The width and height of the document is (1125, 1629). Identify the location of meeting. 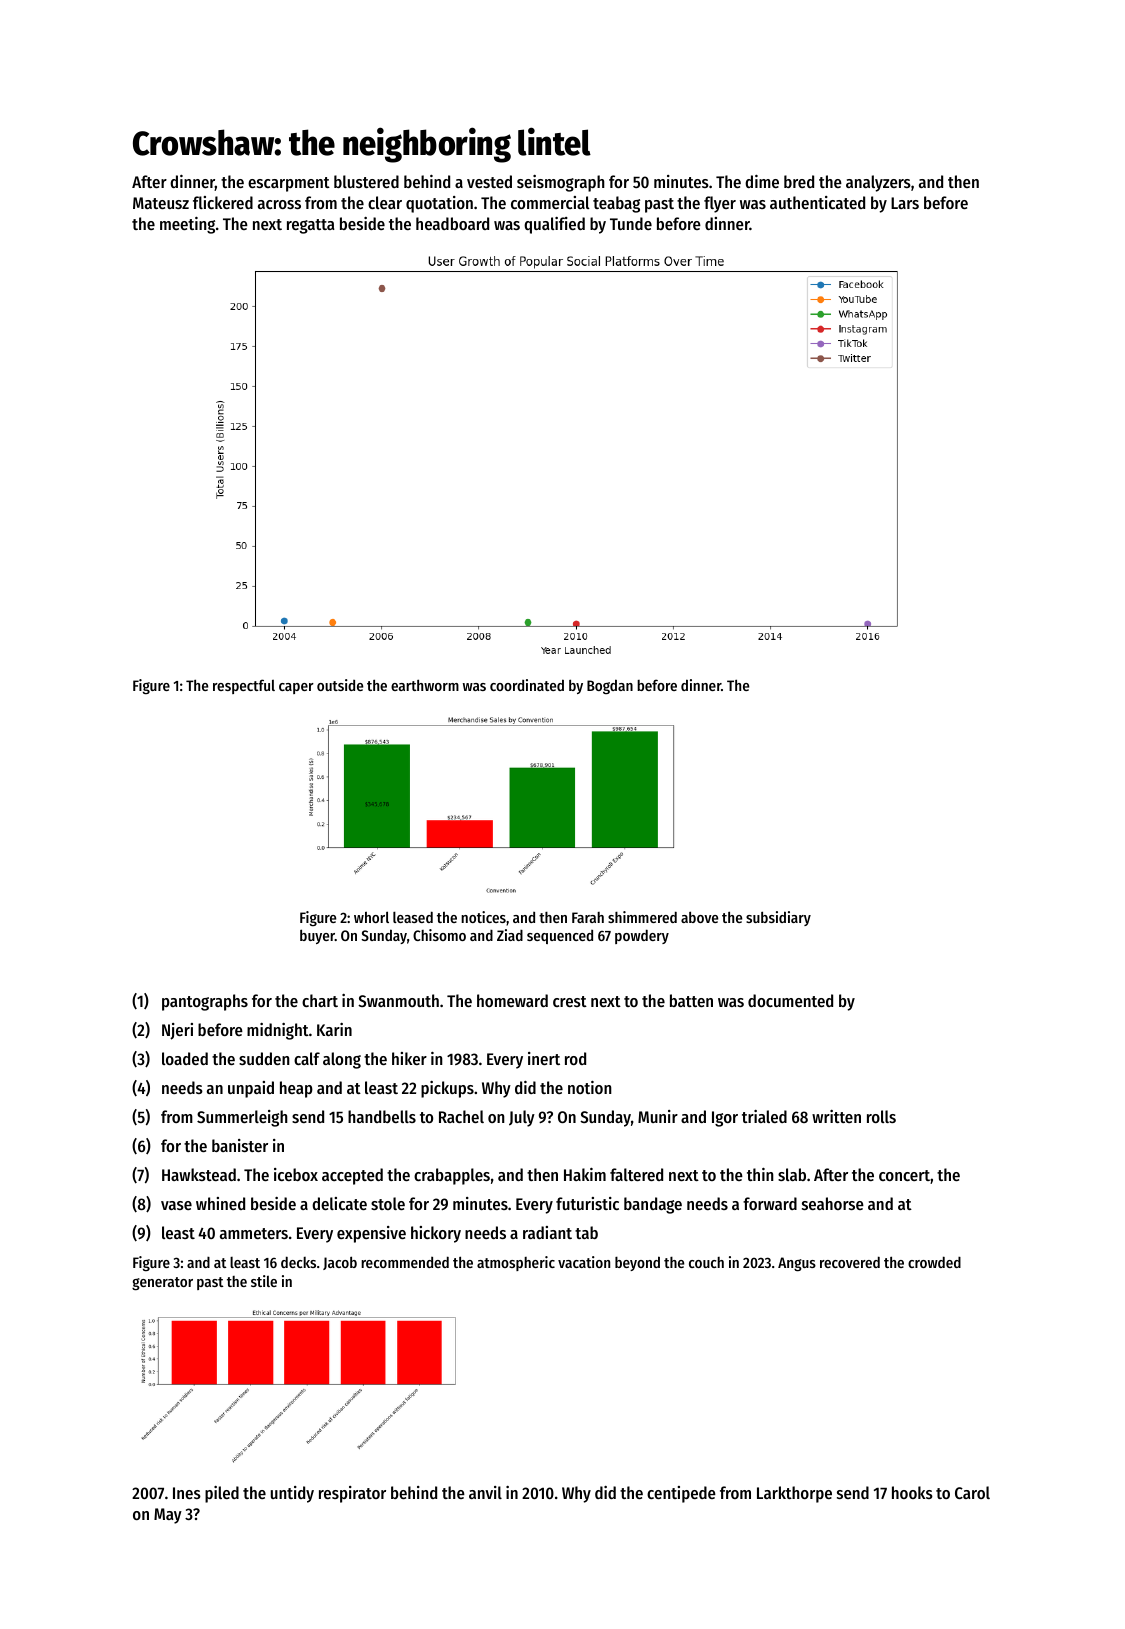
(187, 225).
